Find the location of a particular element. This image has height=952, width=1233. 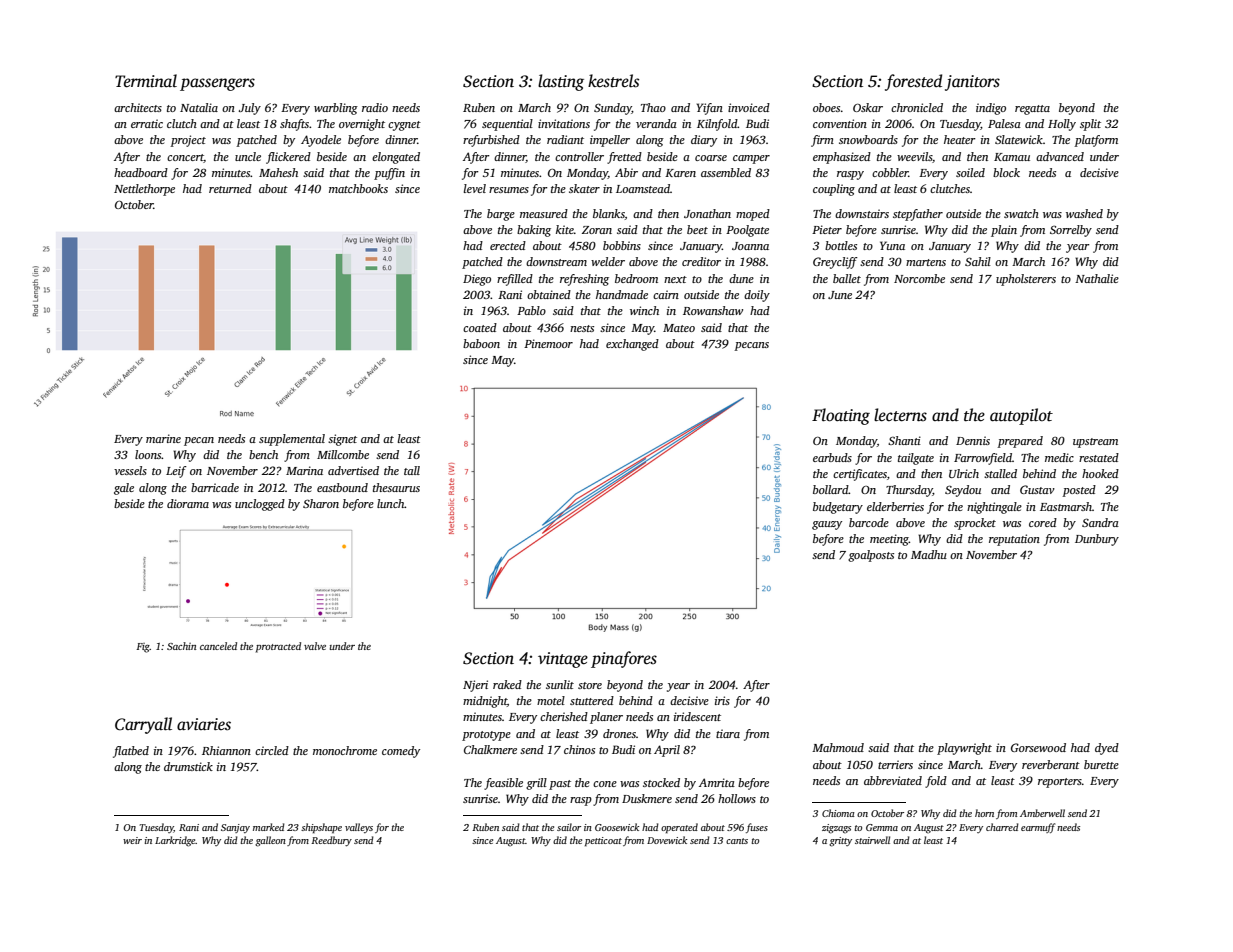

upholsterers is located at coordinates (1026, 280).
